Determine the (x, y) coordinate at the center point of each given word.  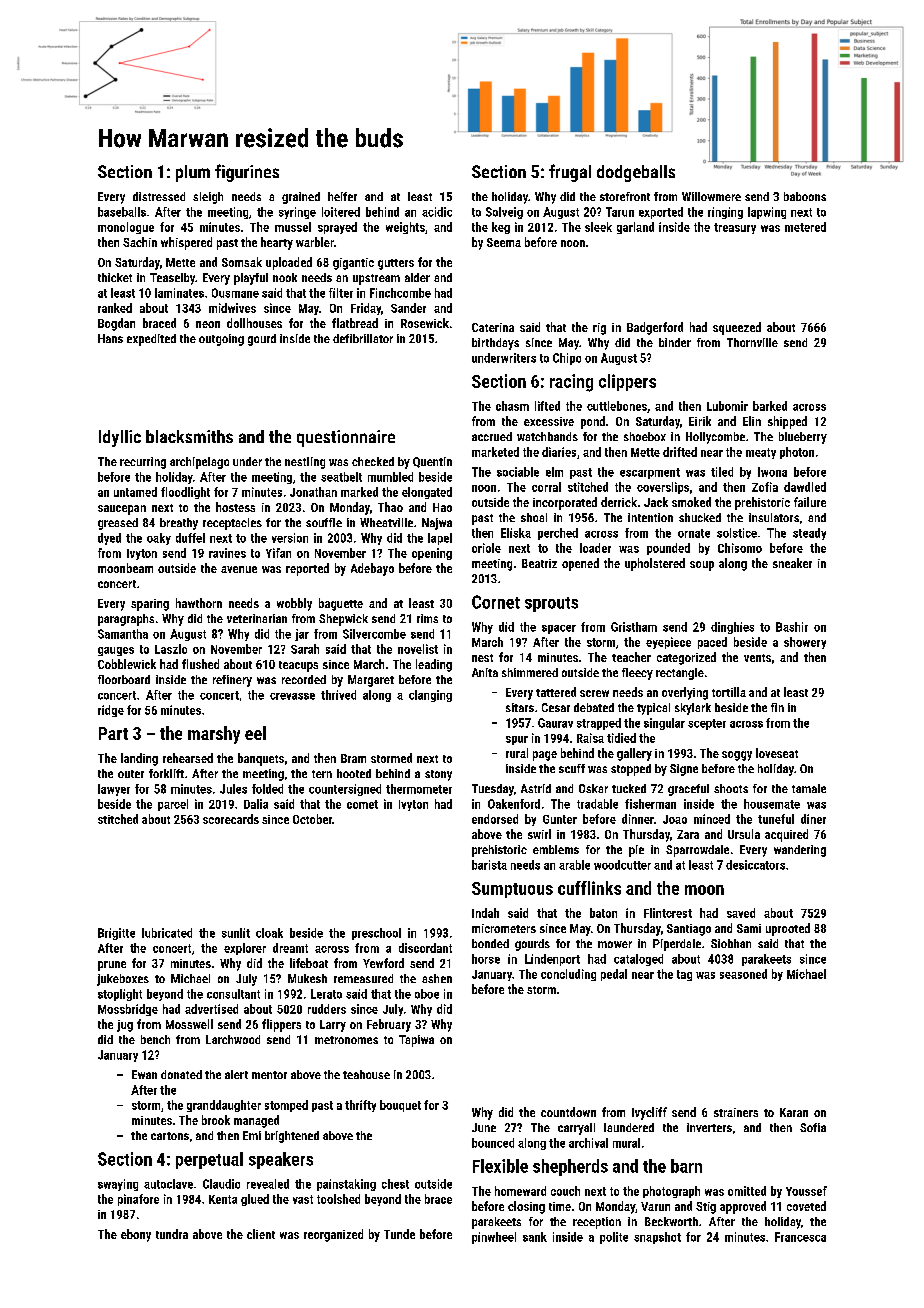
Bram (353, 758)
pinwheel (494, 1238)
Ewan (144, 1074)
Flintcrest (668, 913)
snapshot (657, 1238)
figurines (247, 173)
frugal (570, 173)
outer (131, 774)
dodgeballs (636, 173)
